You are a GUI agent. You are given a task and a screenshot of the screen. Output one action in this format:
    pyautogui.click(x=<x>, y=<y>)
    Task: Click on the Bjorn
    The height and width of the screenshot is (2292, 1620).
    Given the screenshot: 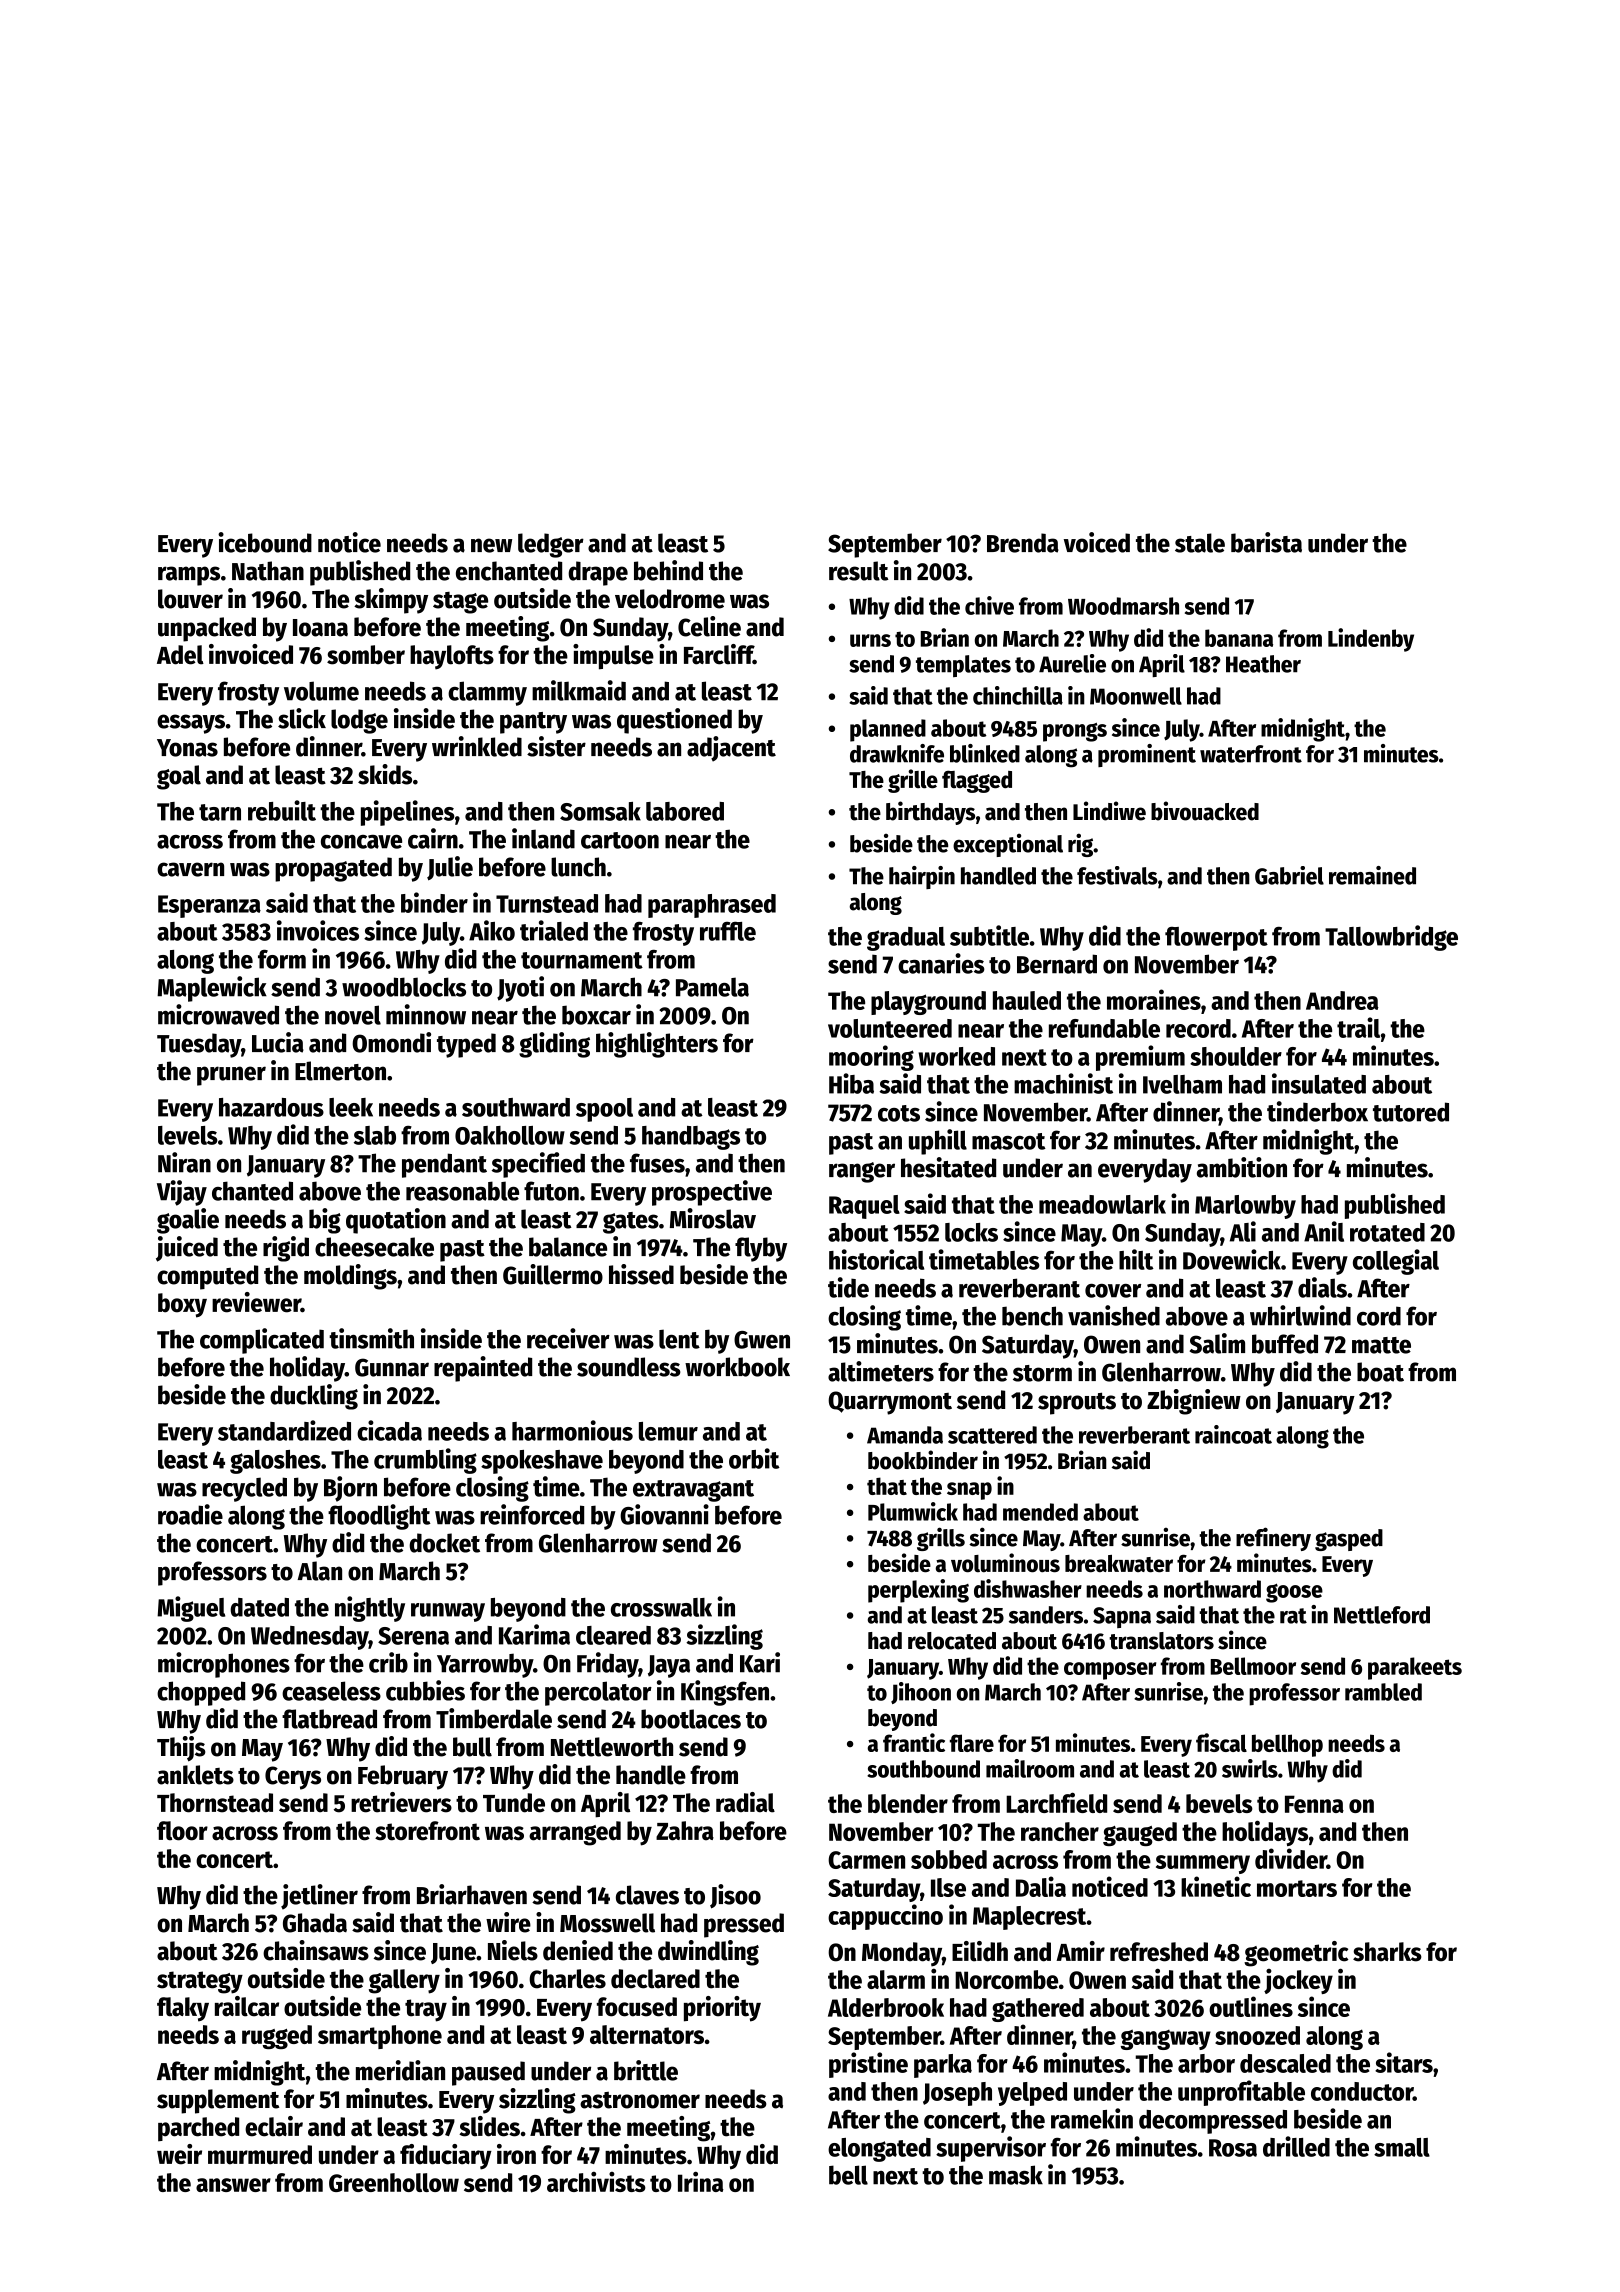 What is the action you would take?
    pyautogui.click(x=350, y=1489)
